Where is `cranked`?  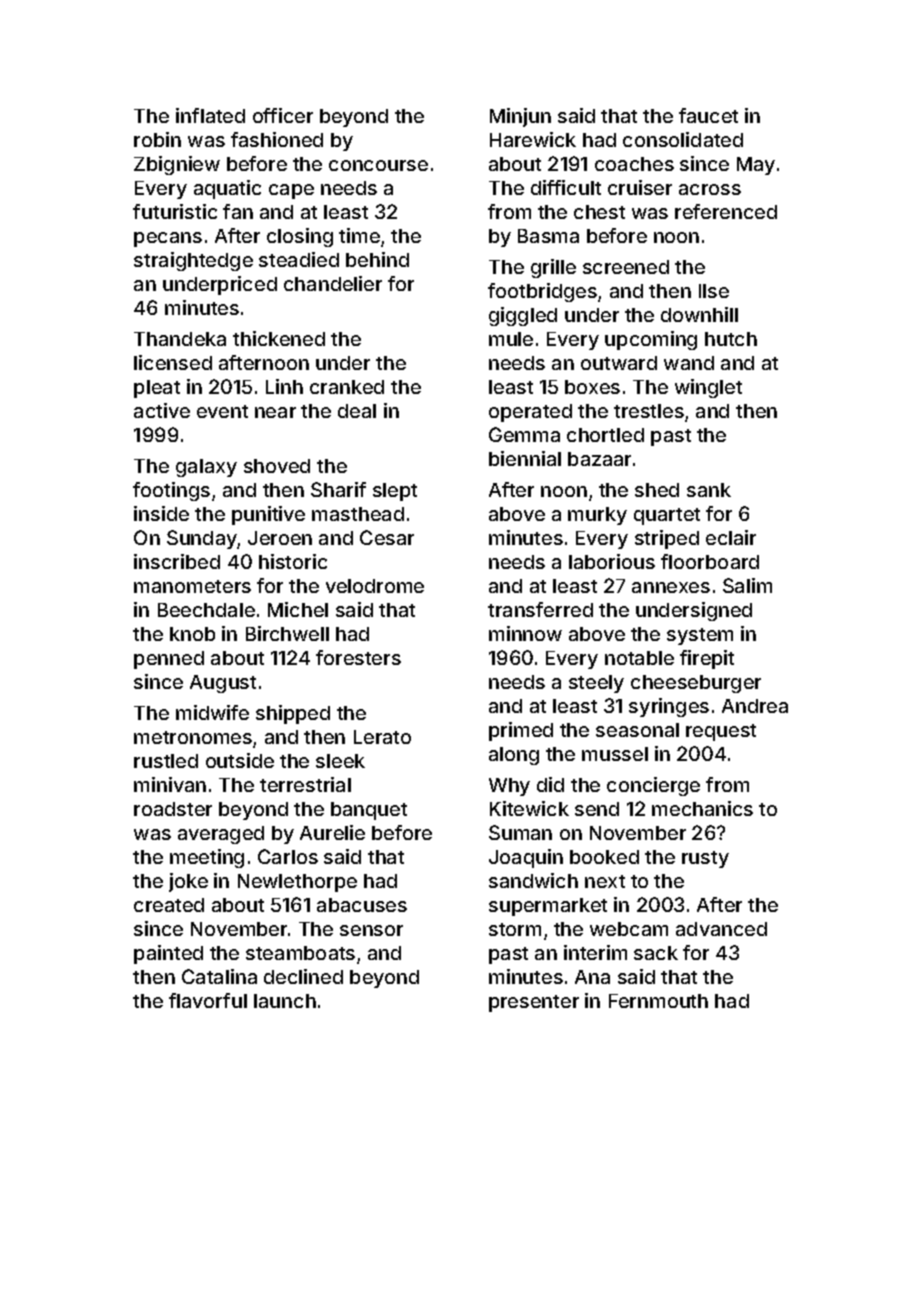 cranked is located at coordinates (347, 387).
